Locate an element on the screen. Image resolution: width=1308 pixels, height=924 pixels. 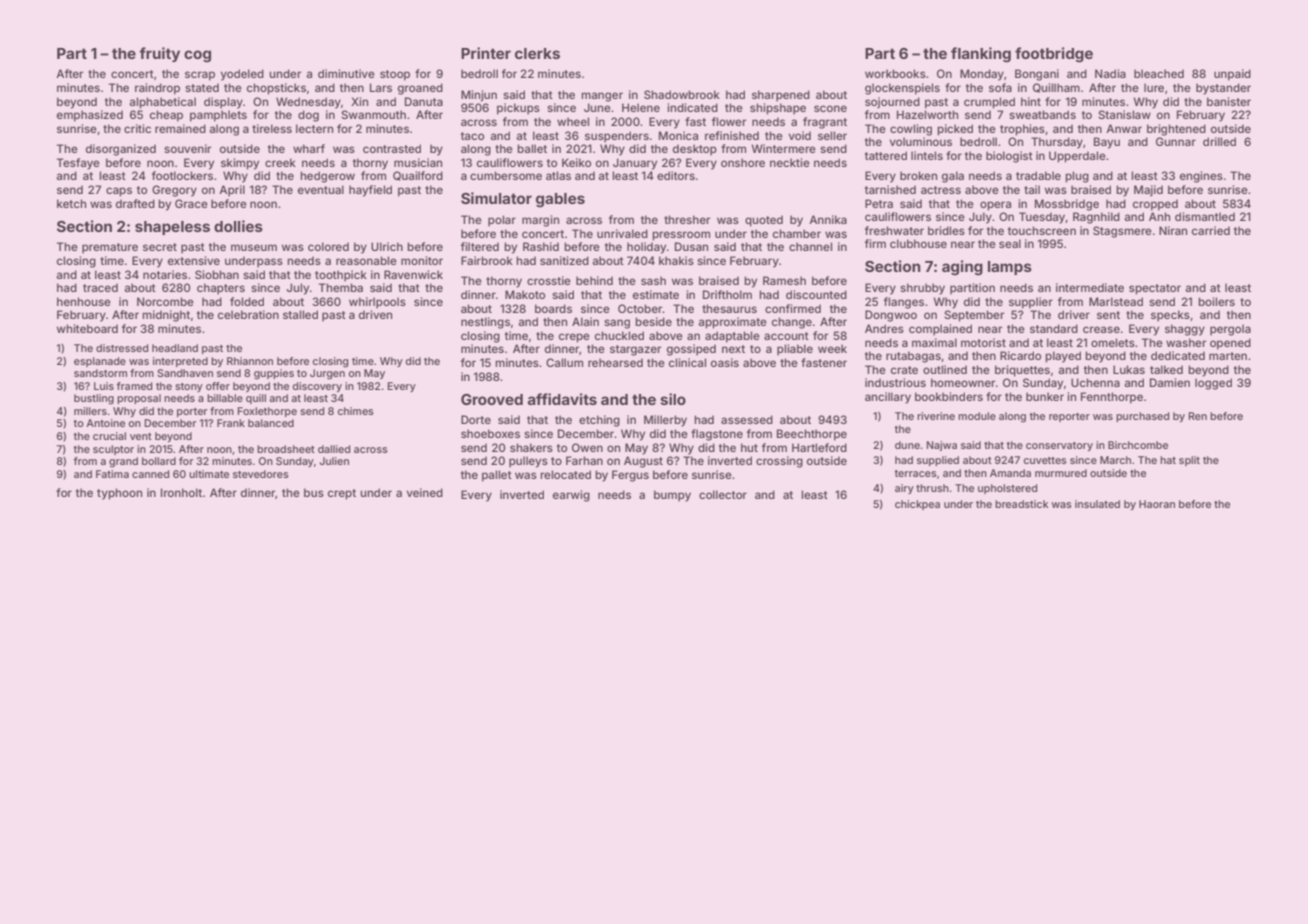
flanges is located at coordinates (904, 303).
